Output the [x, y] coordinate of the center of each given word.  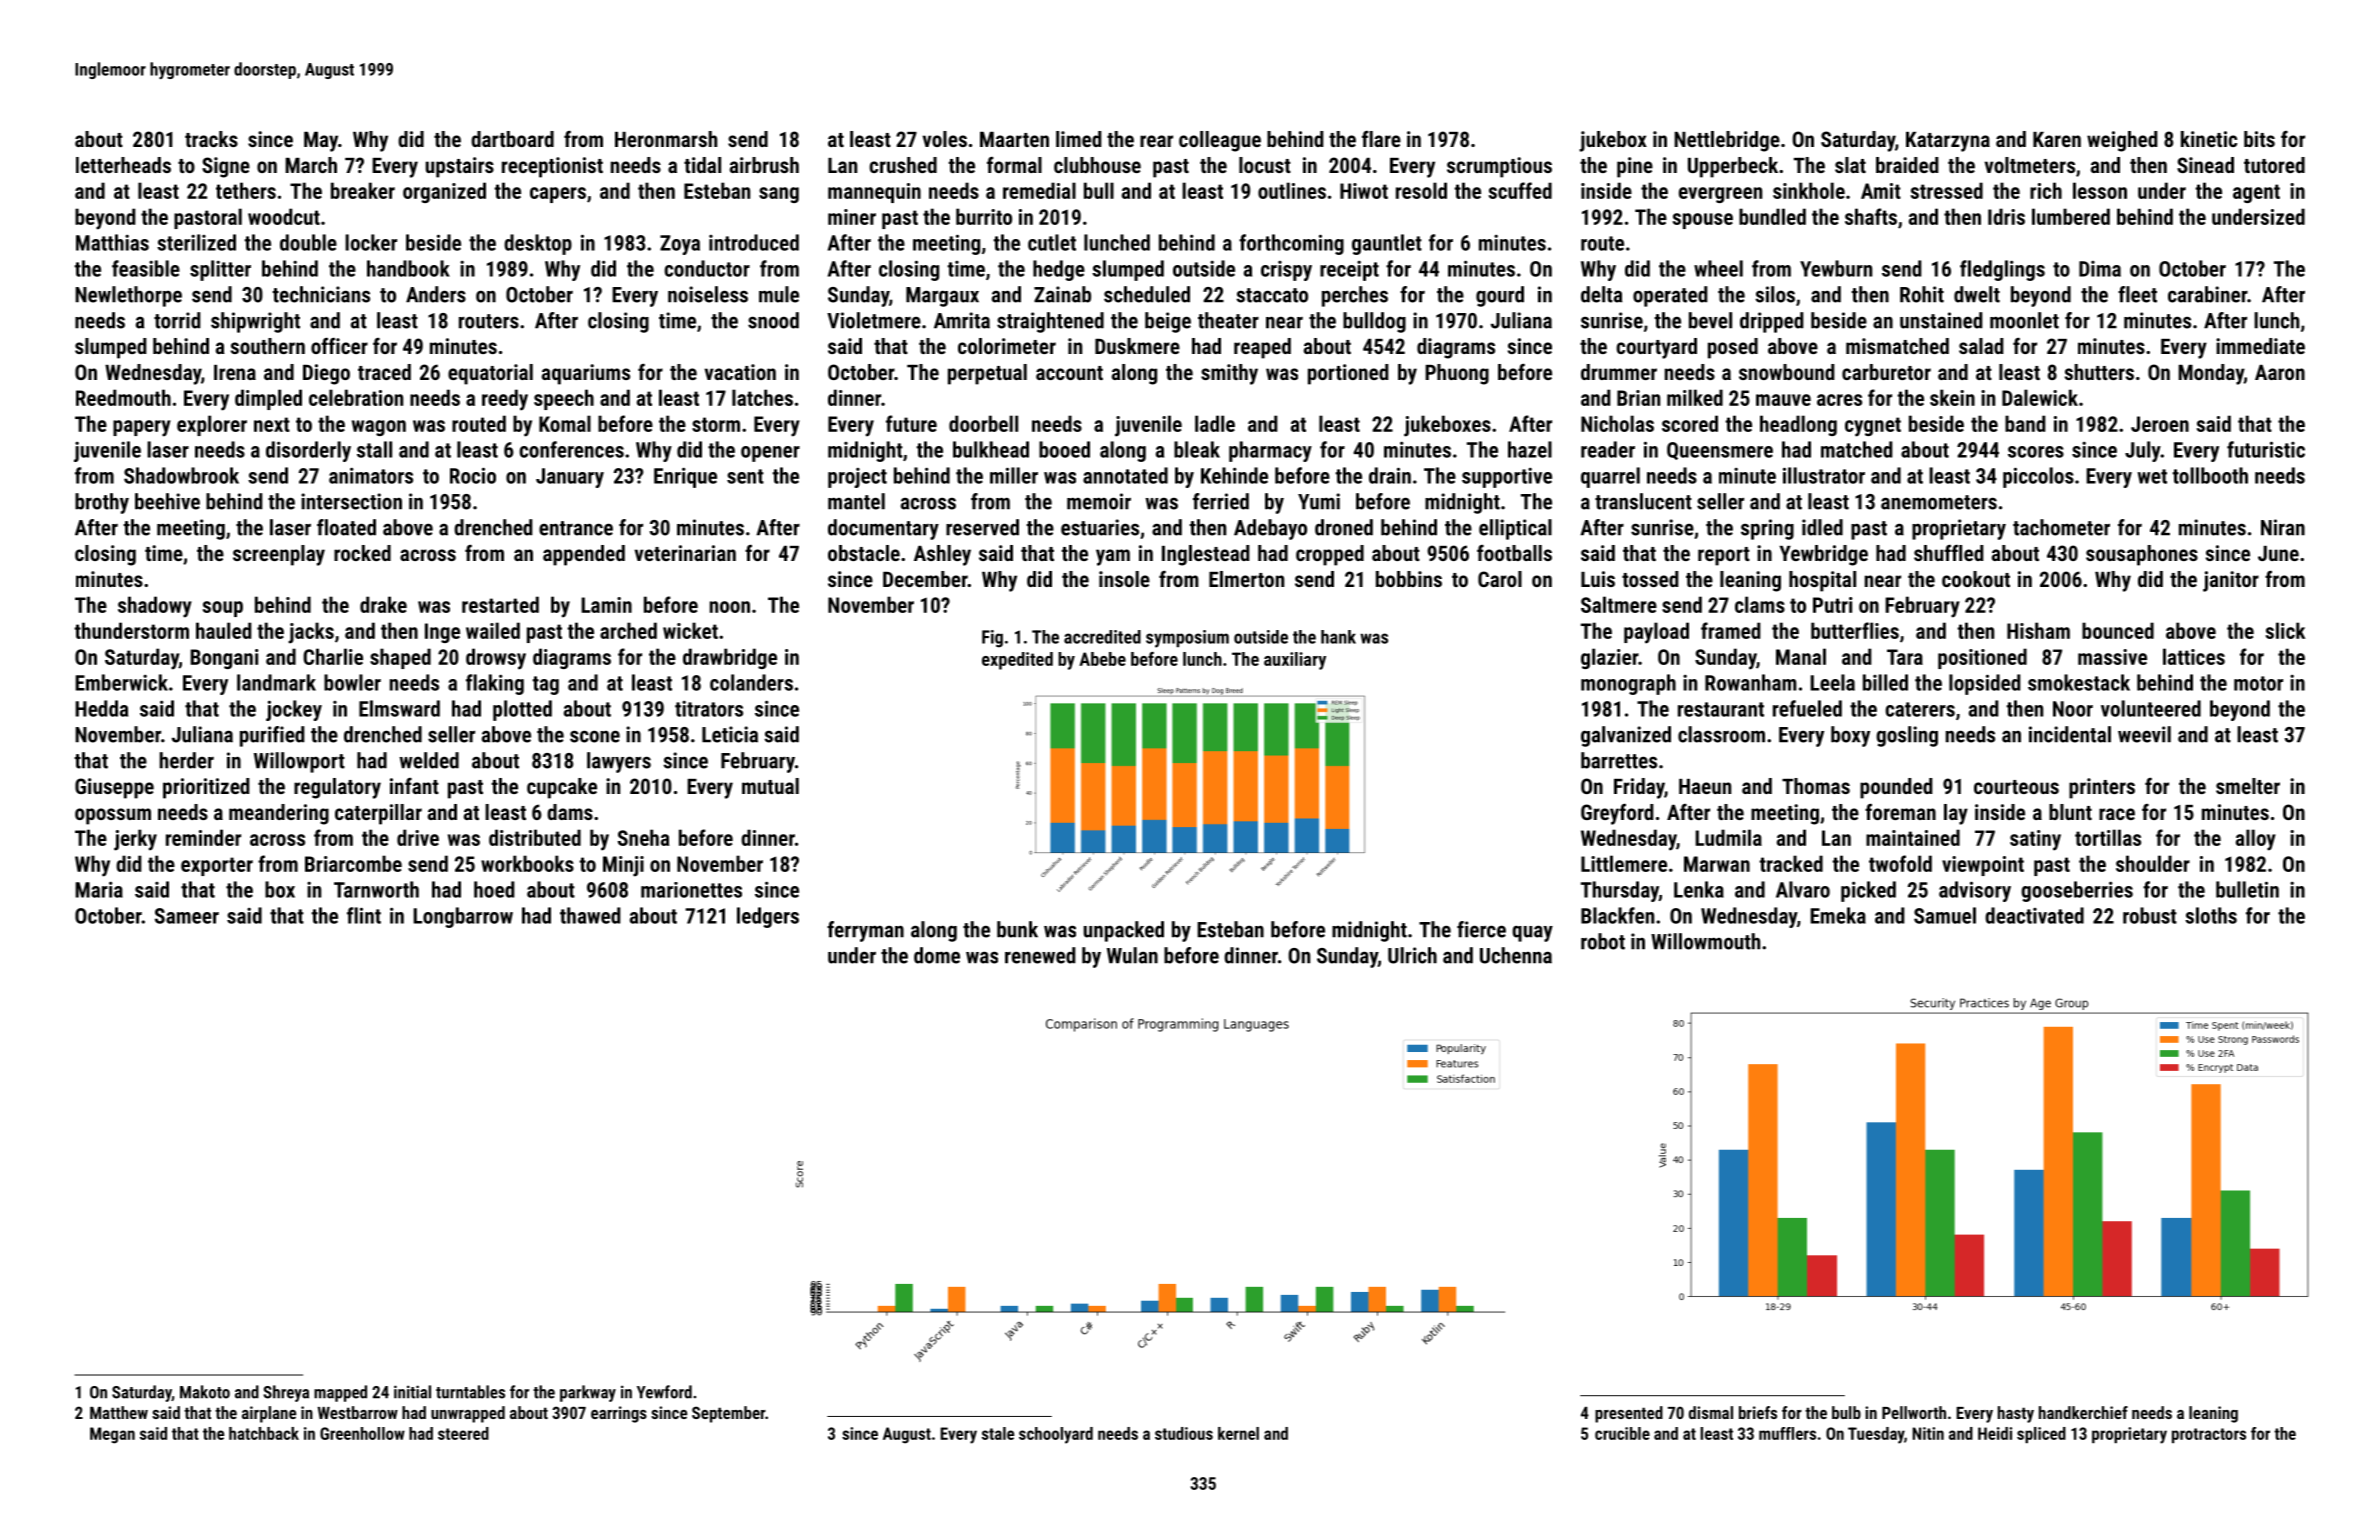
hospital [1822, 581]
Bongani [224, 659]
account [1069, 373]
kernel [1238, 1433]
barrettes [1619, 760]
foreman [1900, 811]
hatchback [264, 1433]
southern [268, 346]
